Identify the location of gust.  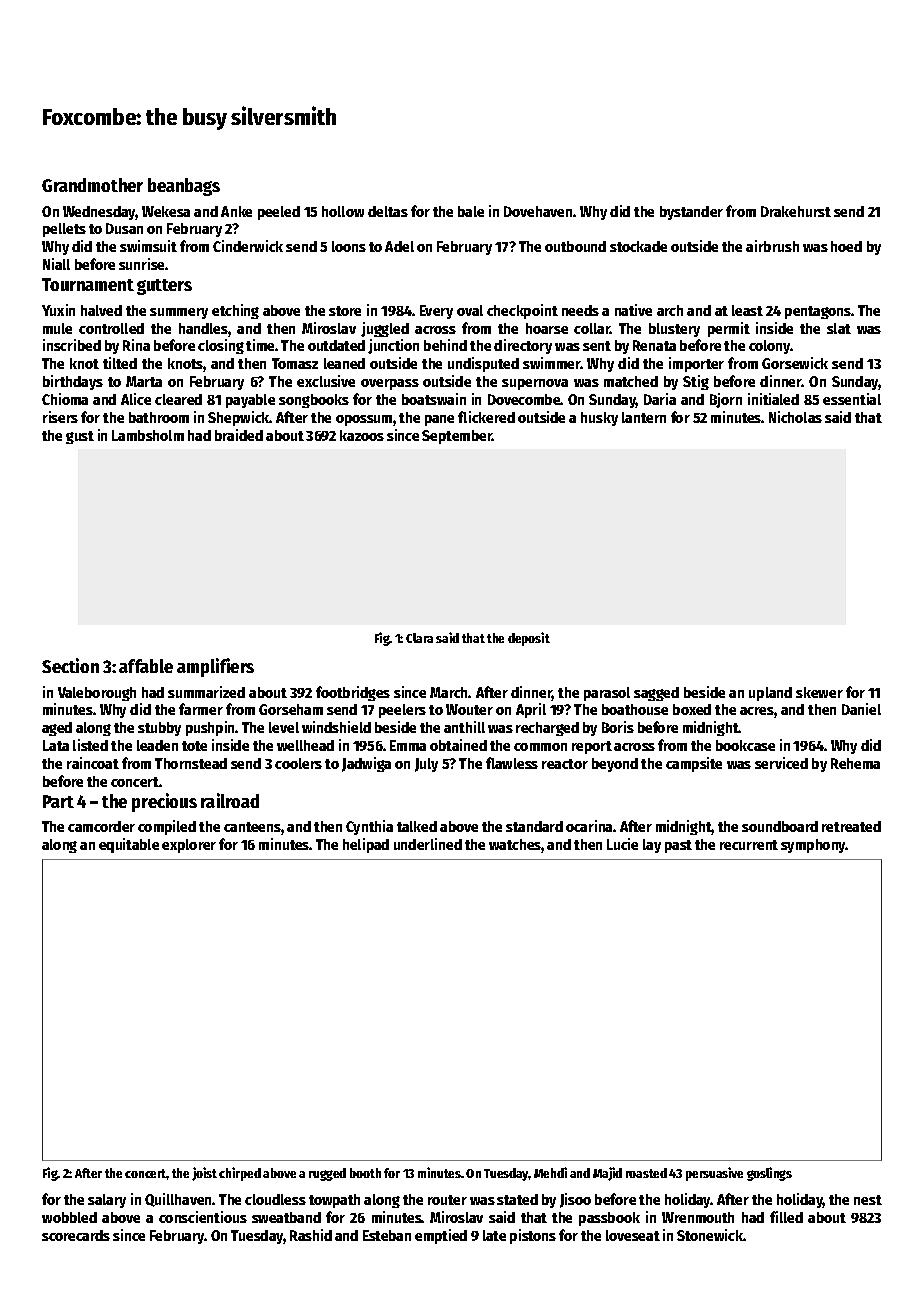
(80, 437).
